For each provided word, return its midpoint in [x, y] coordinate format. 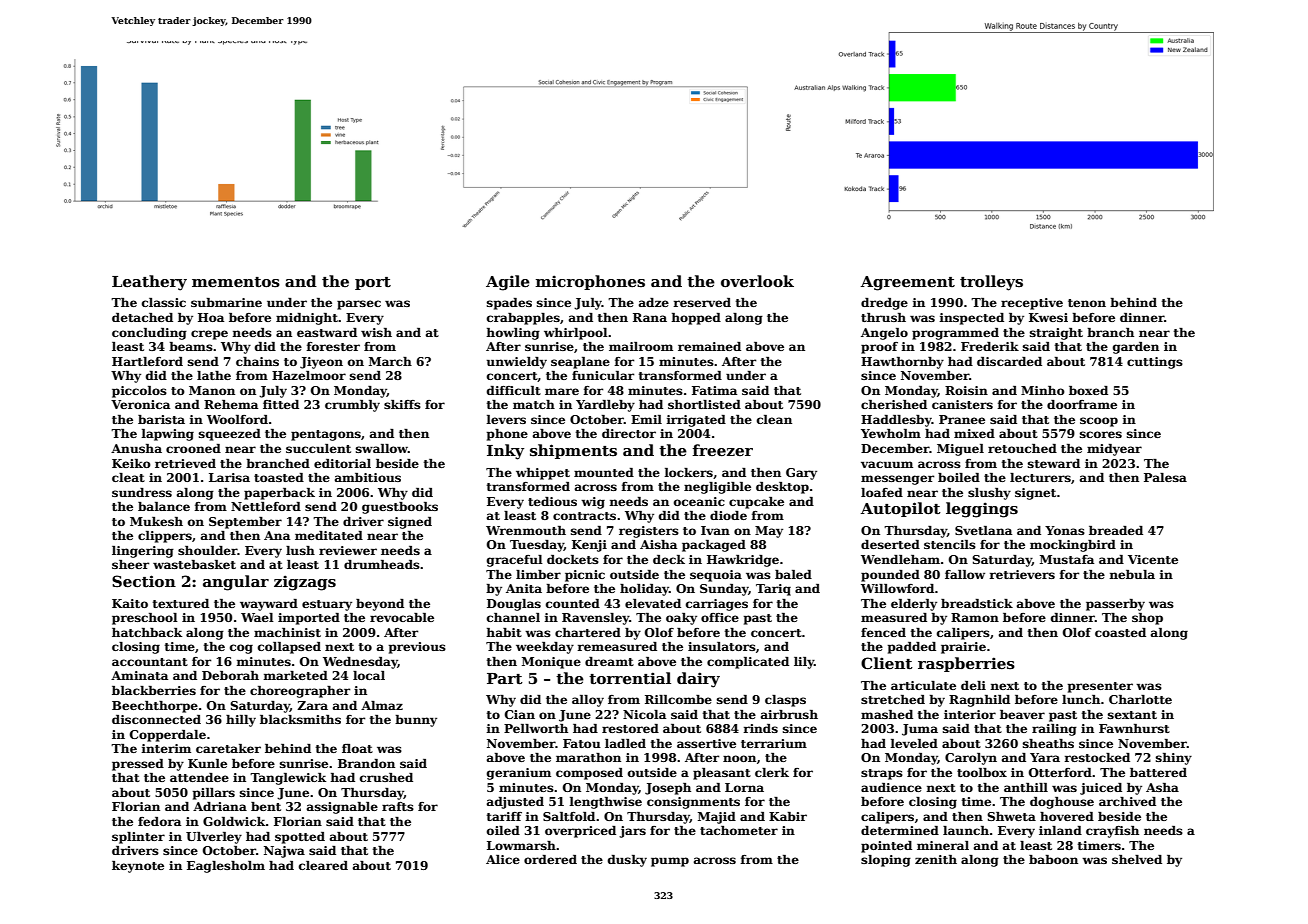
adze [654, 302]
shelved [1137, 859]
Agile [508, 283]
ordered [550, 859]
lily [804, 663]
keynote [138, 867]
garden [1136, 348]
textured [181, 603]
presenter [1100, 687]
